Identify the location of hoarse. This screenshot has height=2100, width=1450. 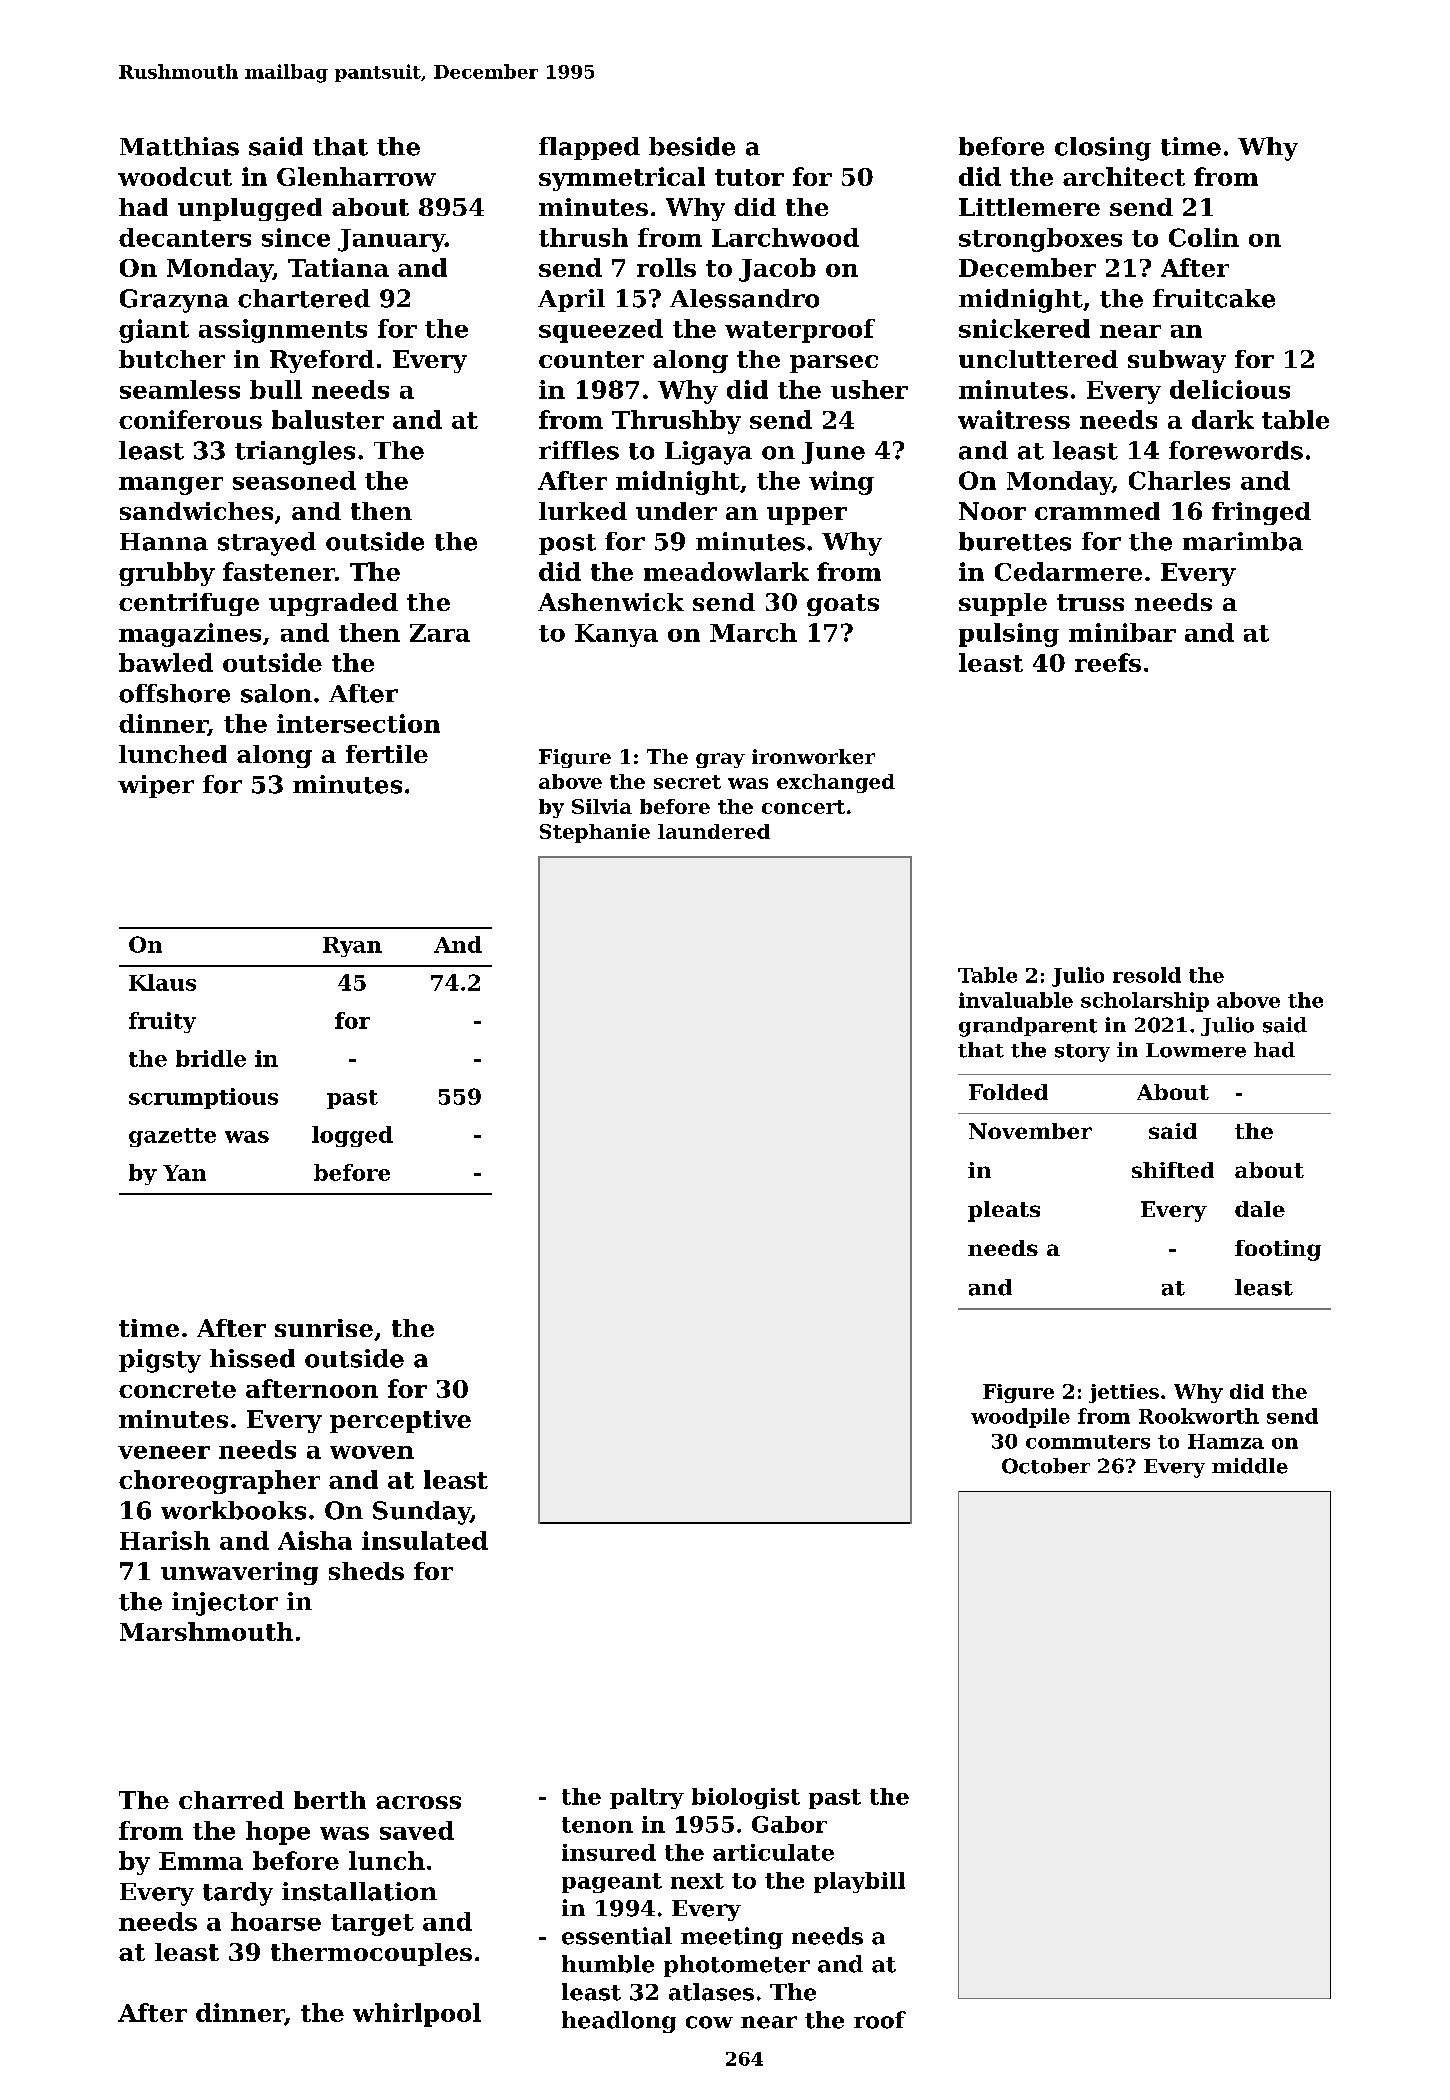
(276, 1921).
